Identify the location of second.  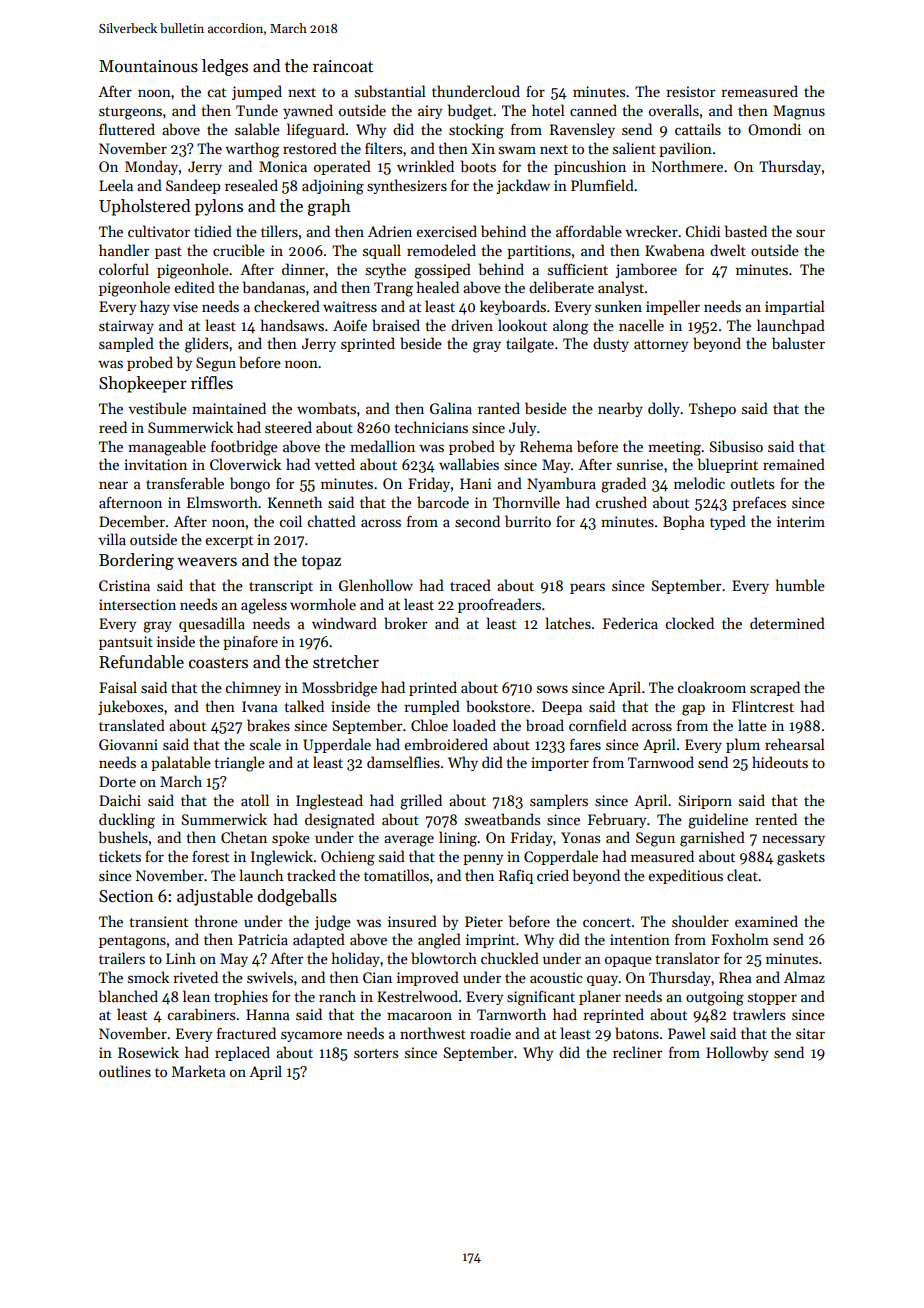
(477, 521).
